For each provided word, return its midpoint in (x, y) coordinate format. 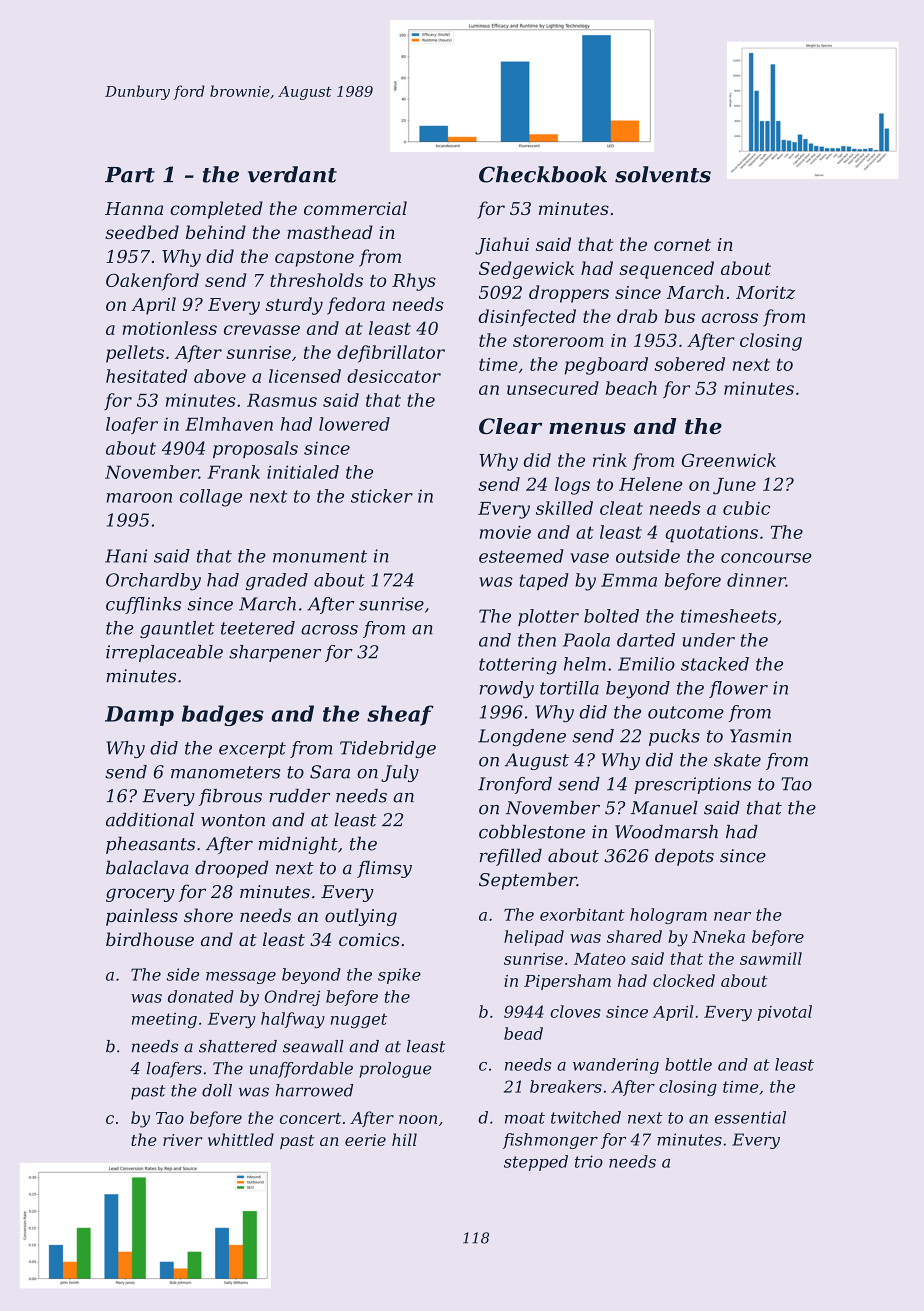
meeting (164, 1020)
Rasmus (282, 400)
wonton (233, 820)
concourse (766, 558)
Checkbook (543, 174)
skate (737, 760)
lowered (354, 424)
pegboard (606, 366)
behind (216, 232)
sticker (382, 496)
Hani (126, 556)
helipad (534, 938)
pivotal (784, 1013)
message (241, 978)
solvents (663, 174)
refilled (510, 857)
